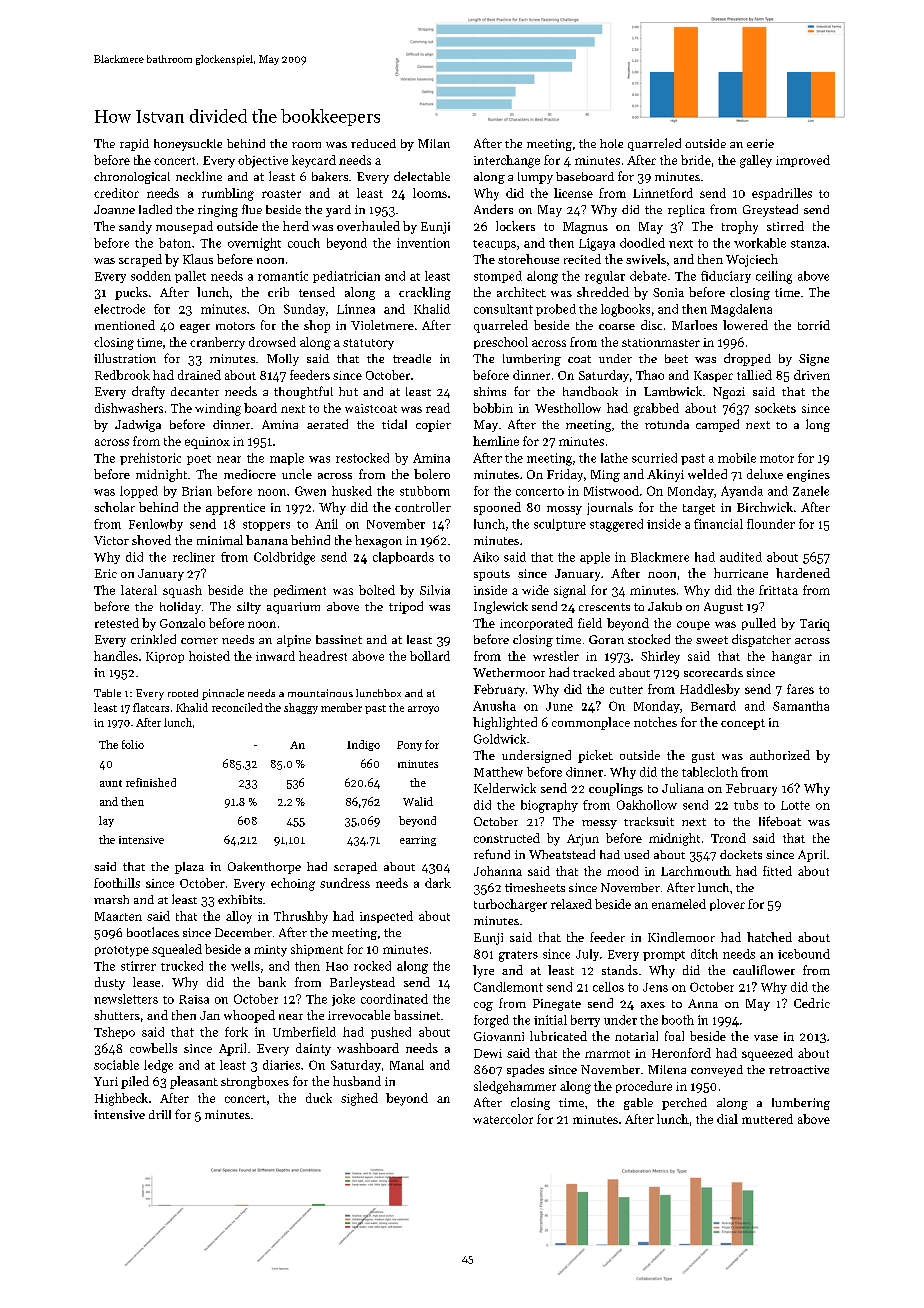 The width and height of the page is (924, 1308). What do you see at coordinates (352, 491) in the page?
I see `husked` at bounding box center [352, 491].
